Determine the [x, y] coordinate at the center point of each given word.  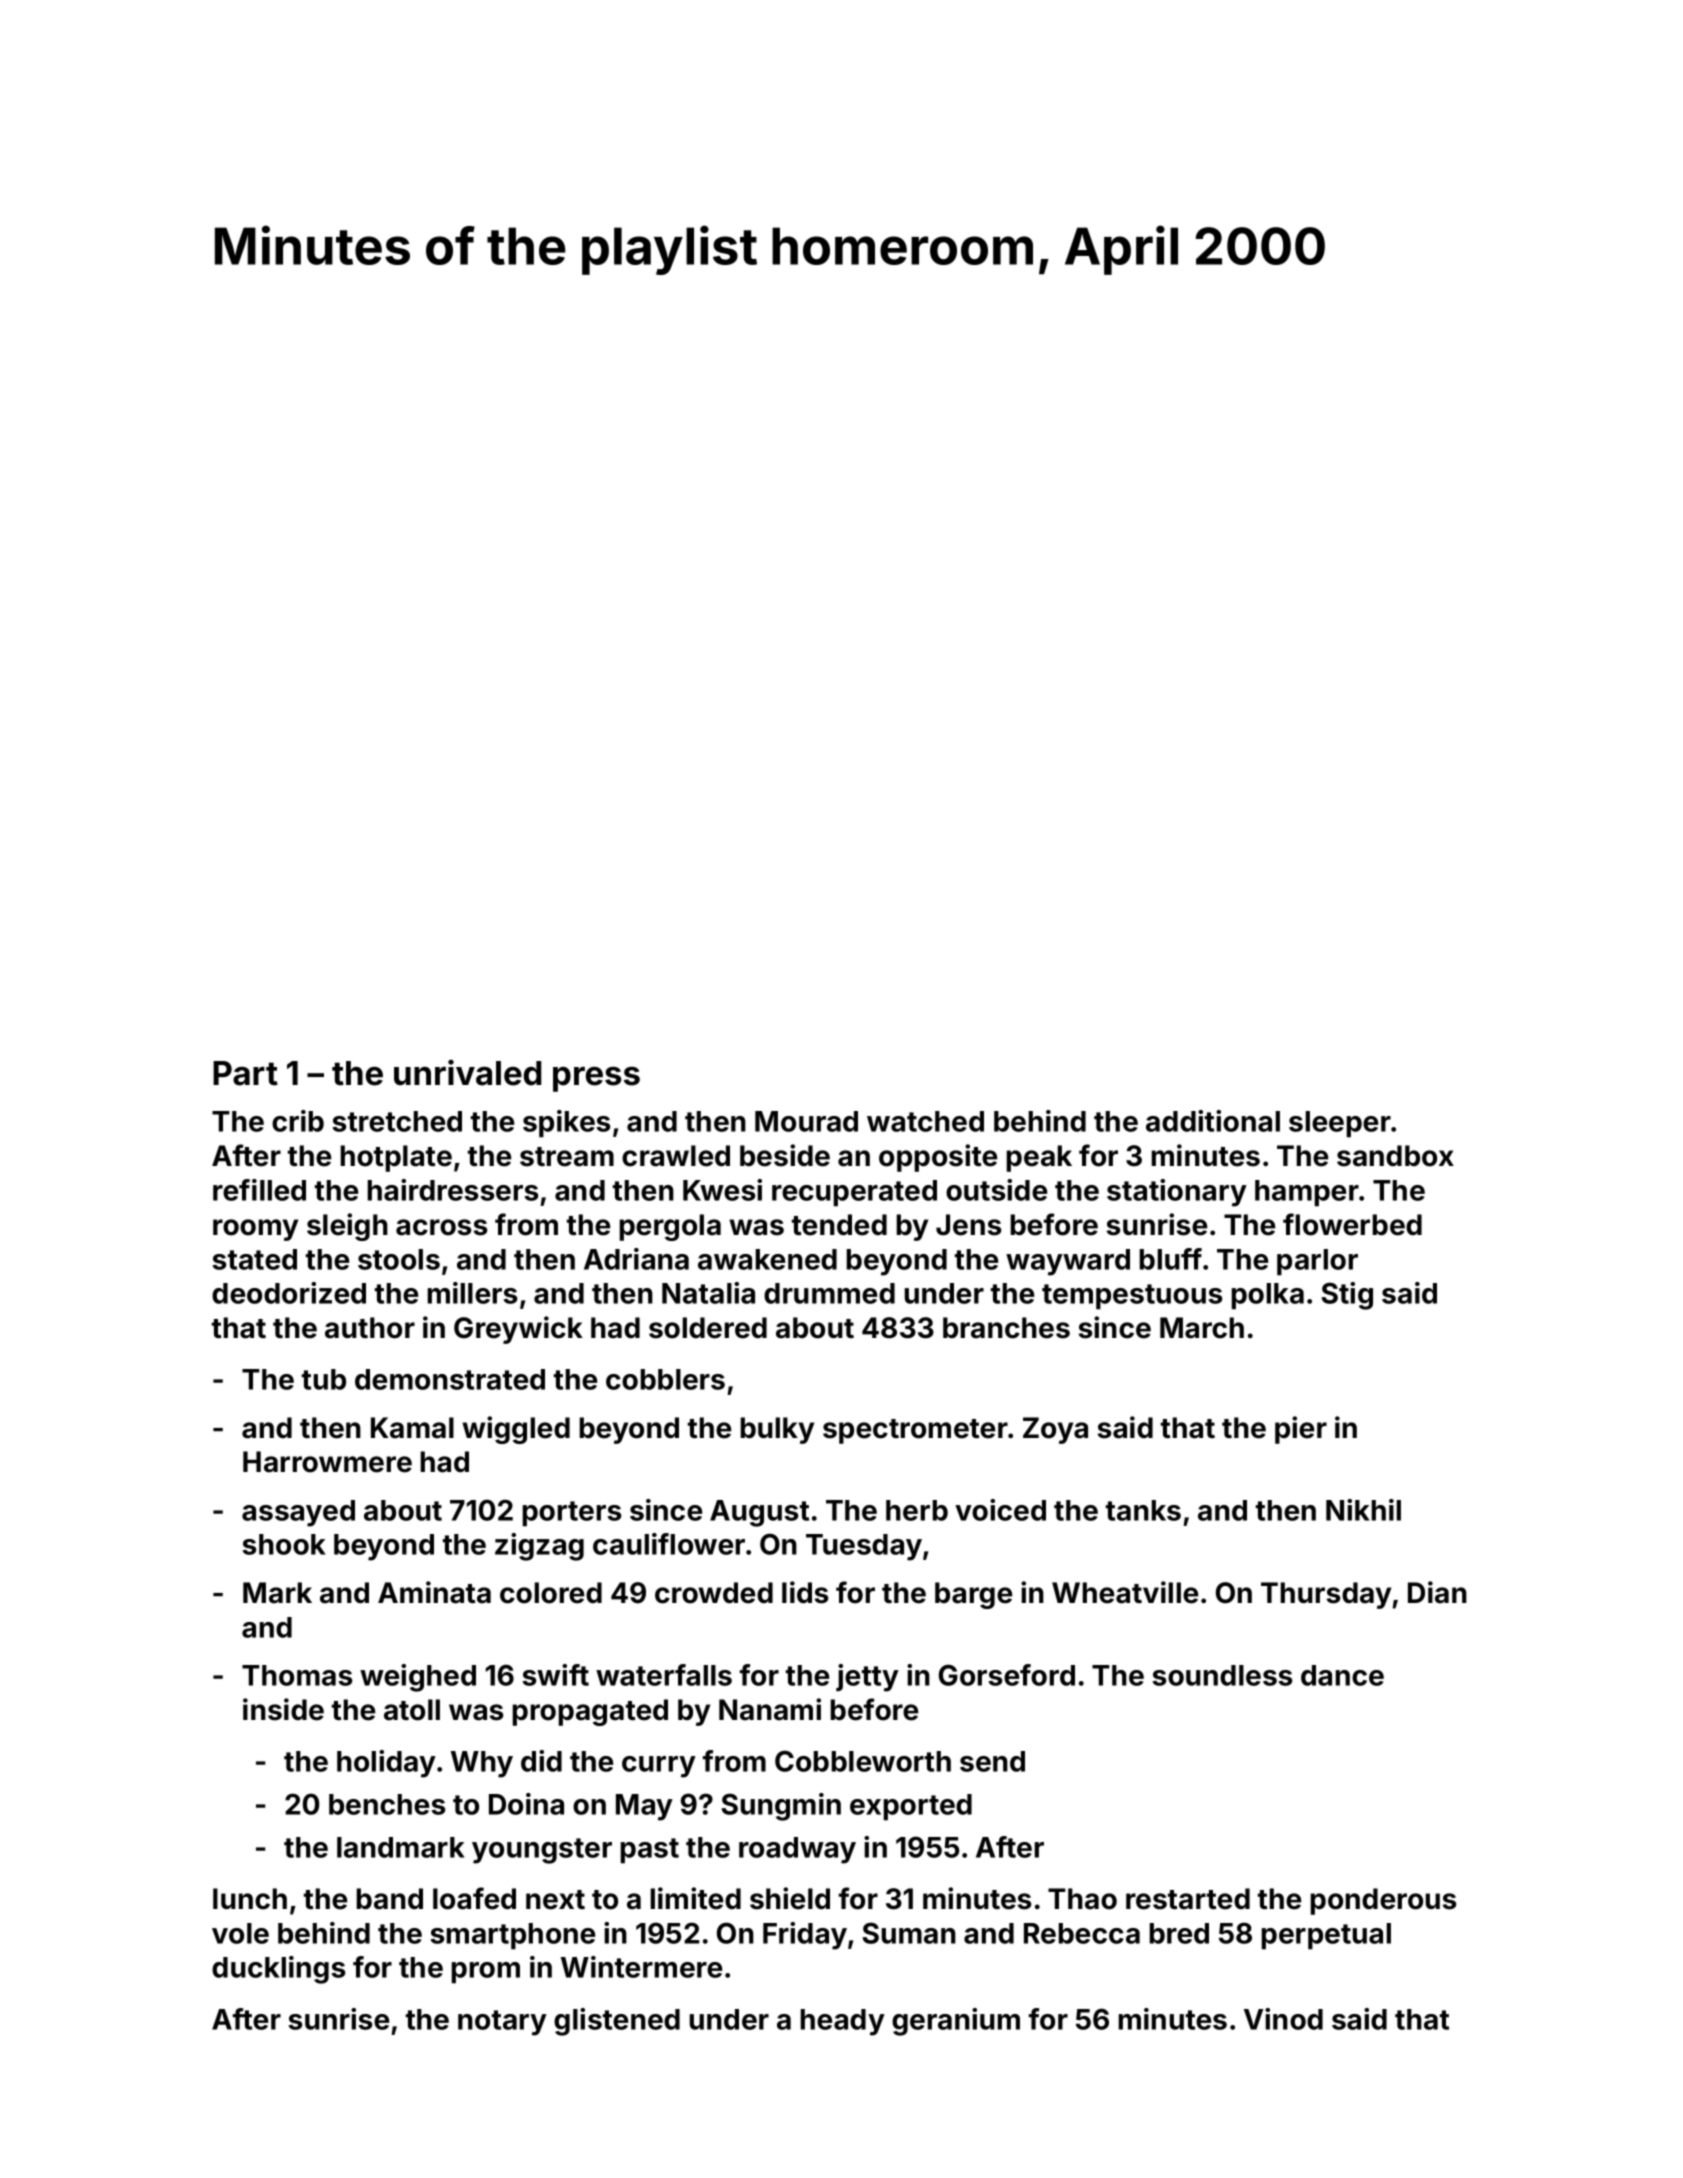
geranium [956, 2022]
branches [1006, 1328]
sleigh [347, 1227]
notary [502, 2023]
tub [324, 1379]
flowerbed [1352, 1224]
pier [1301, 1430]
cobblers [665, 1379]
